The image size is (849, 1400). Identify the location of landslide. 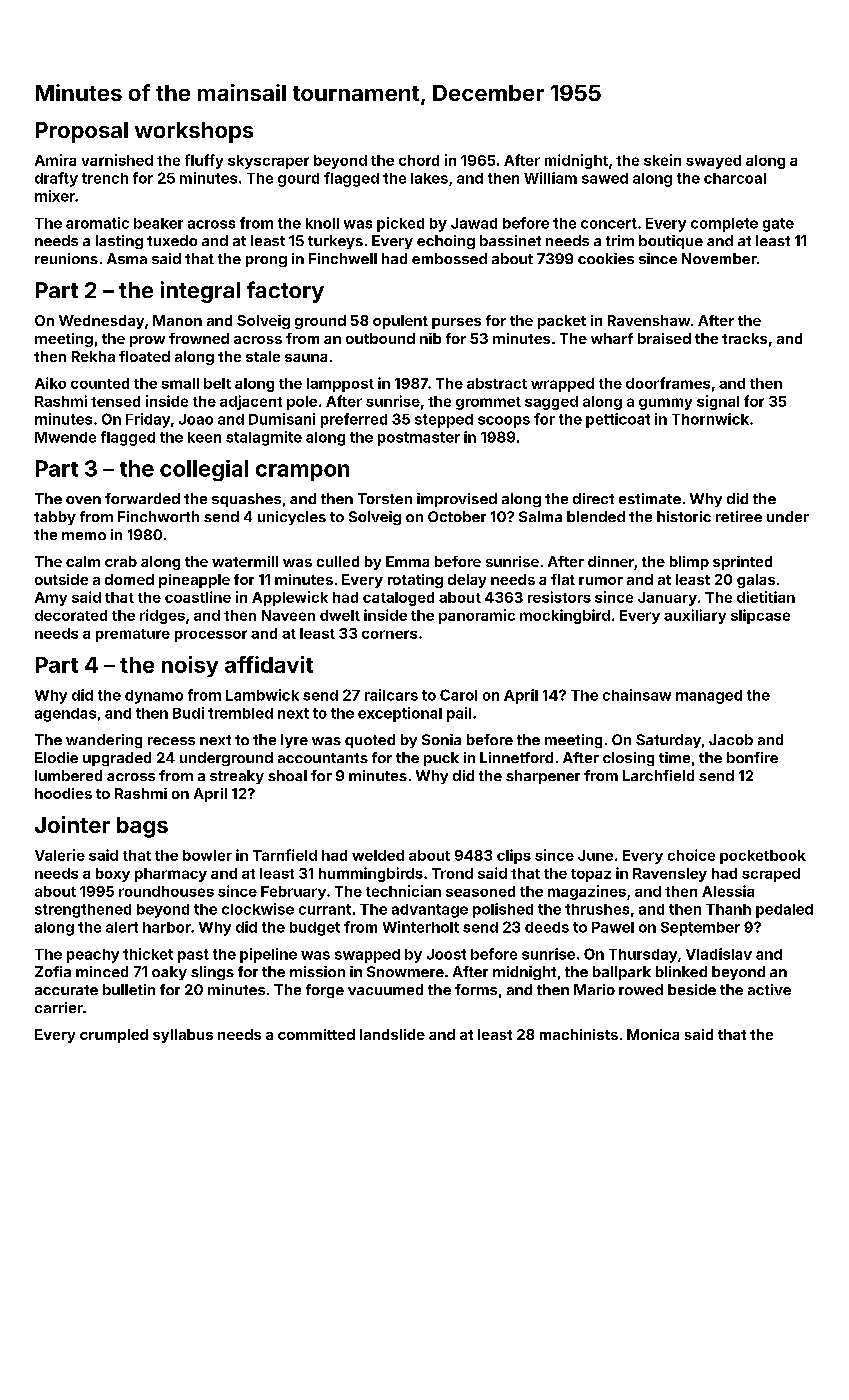
(392, 1034).
